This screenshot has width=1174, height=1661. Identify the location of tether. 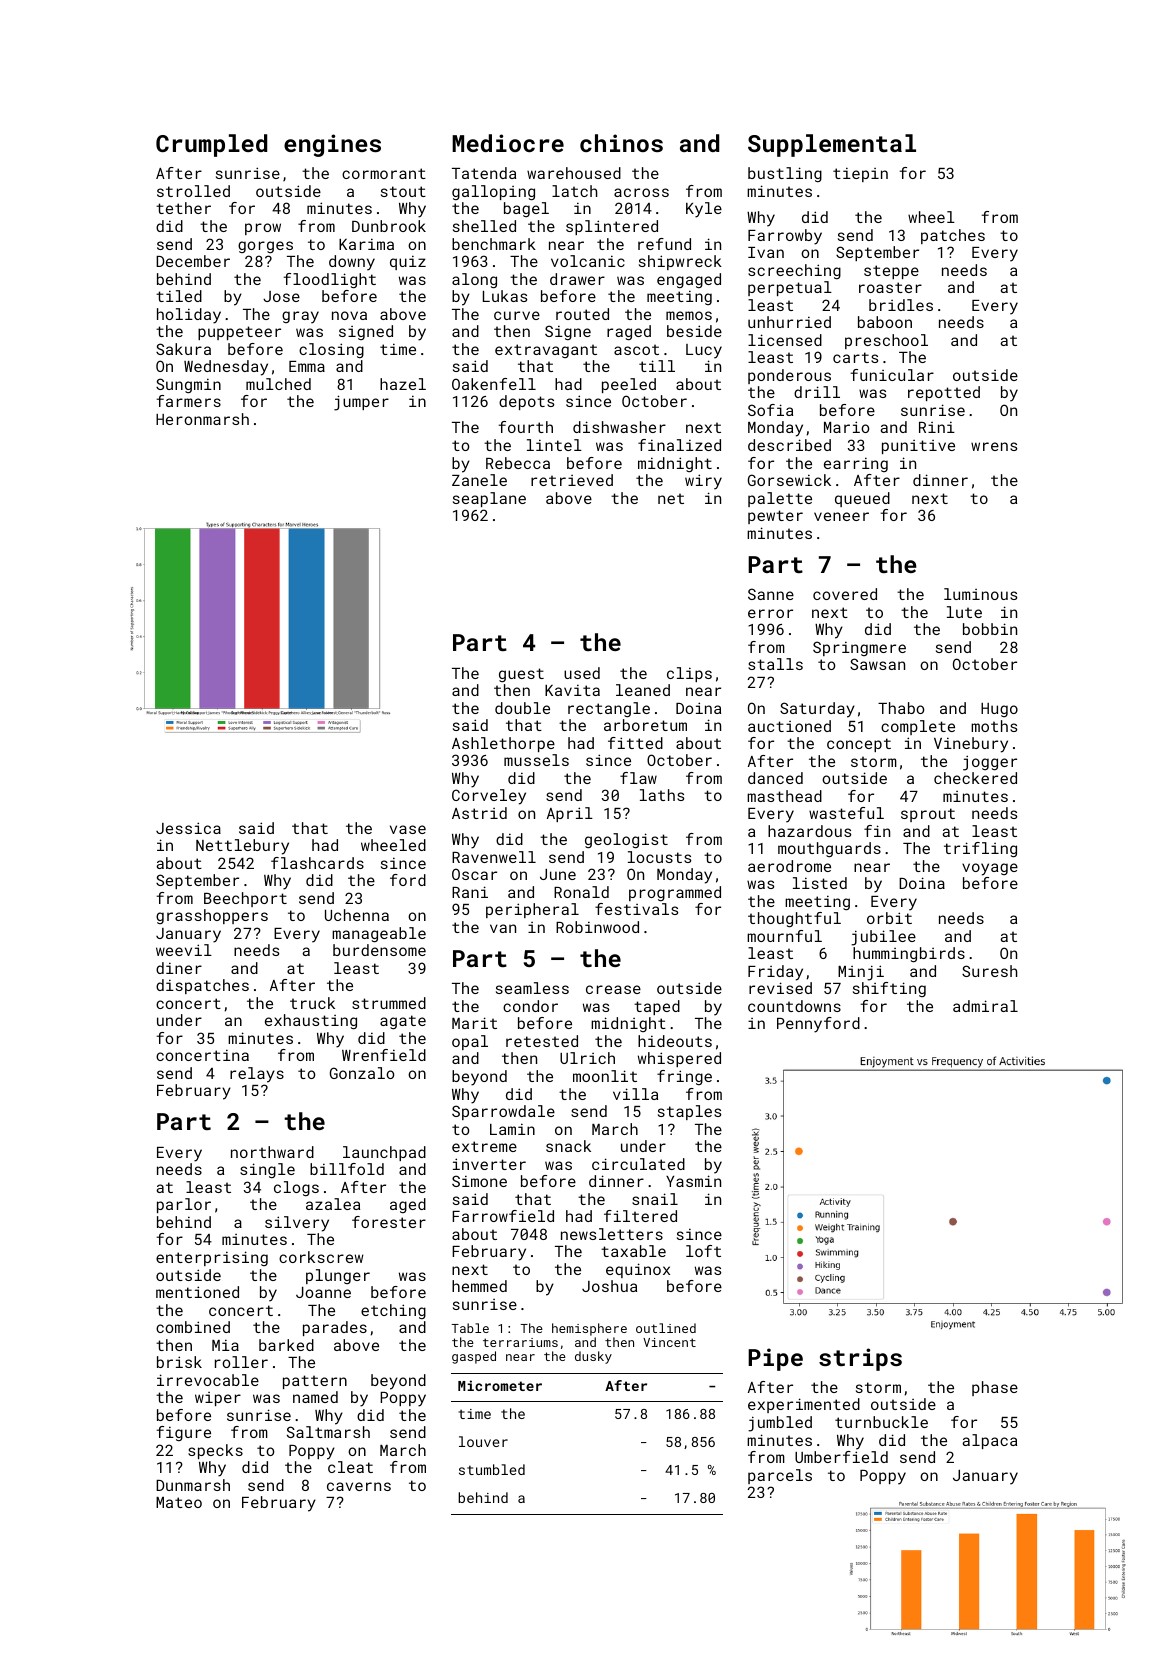
(183, 208).
